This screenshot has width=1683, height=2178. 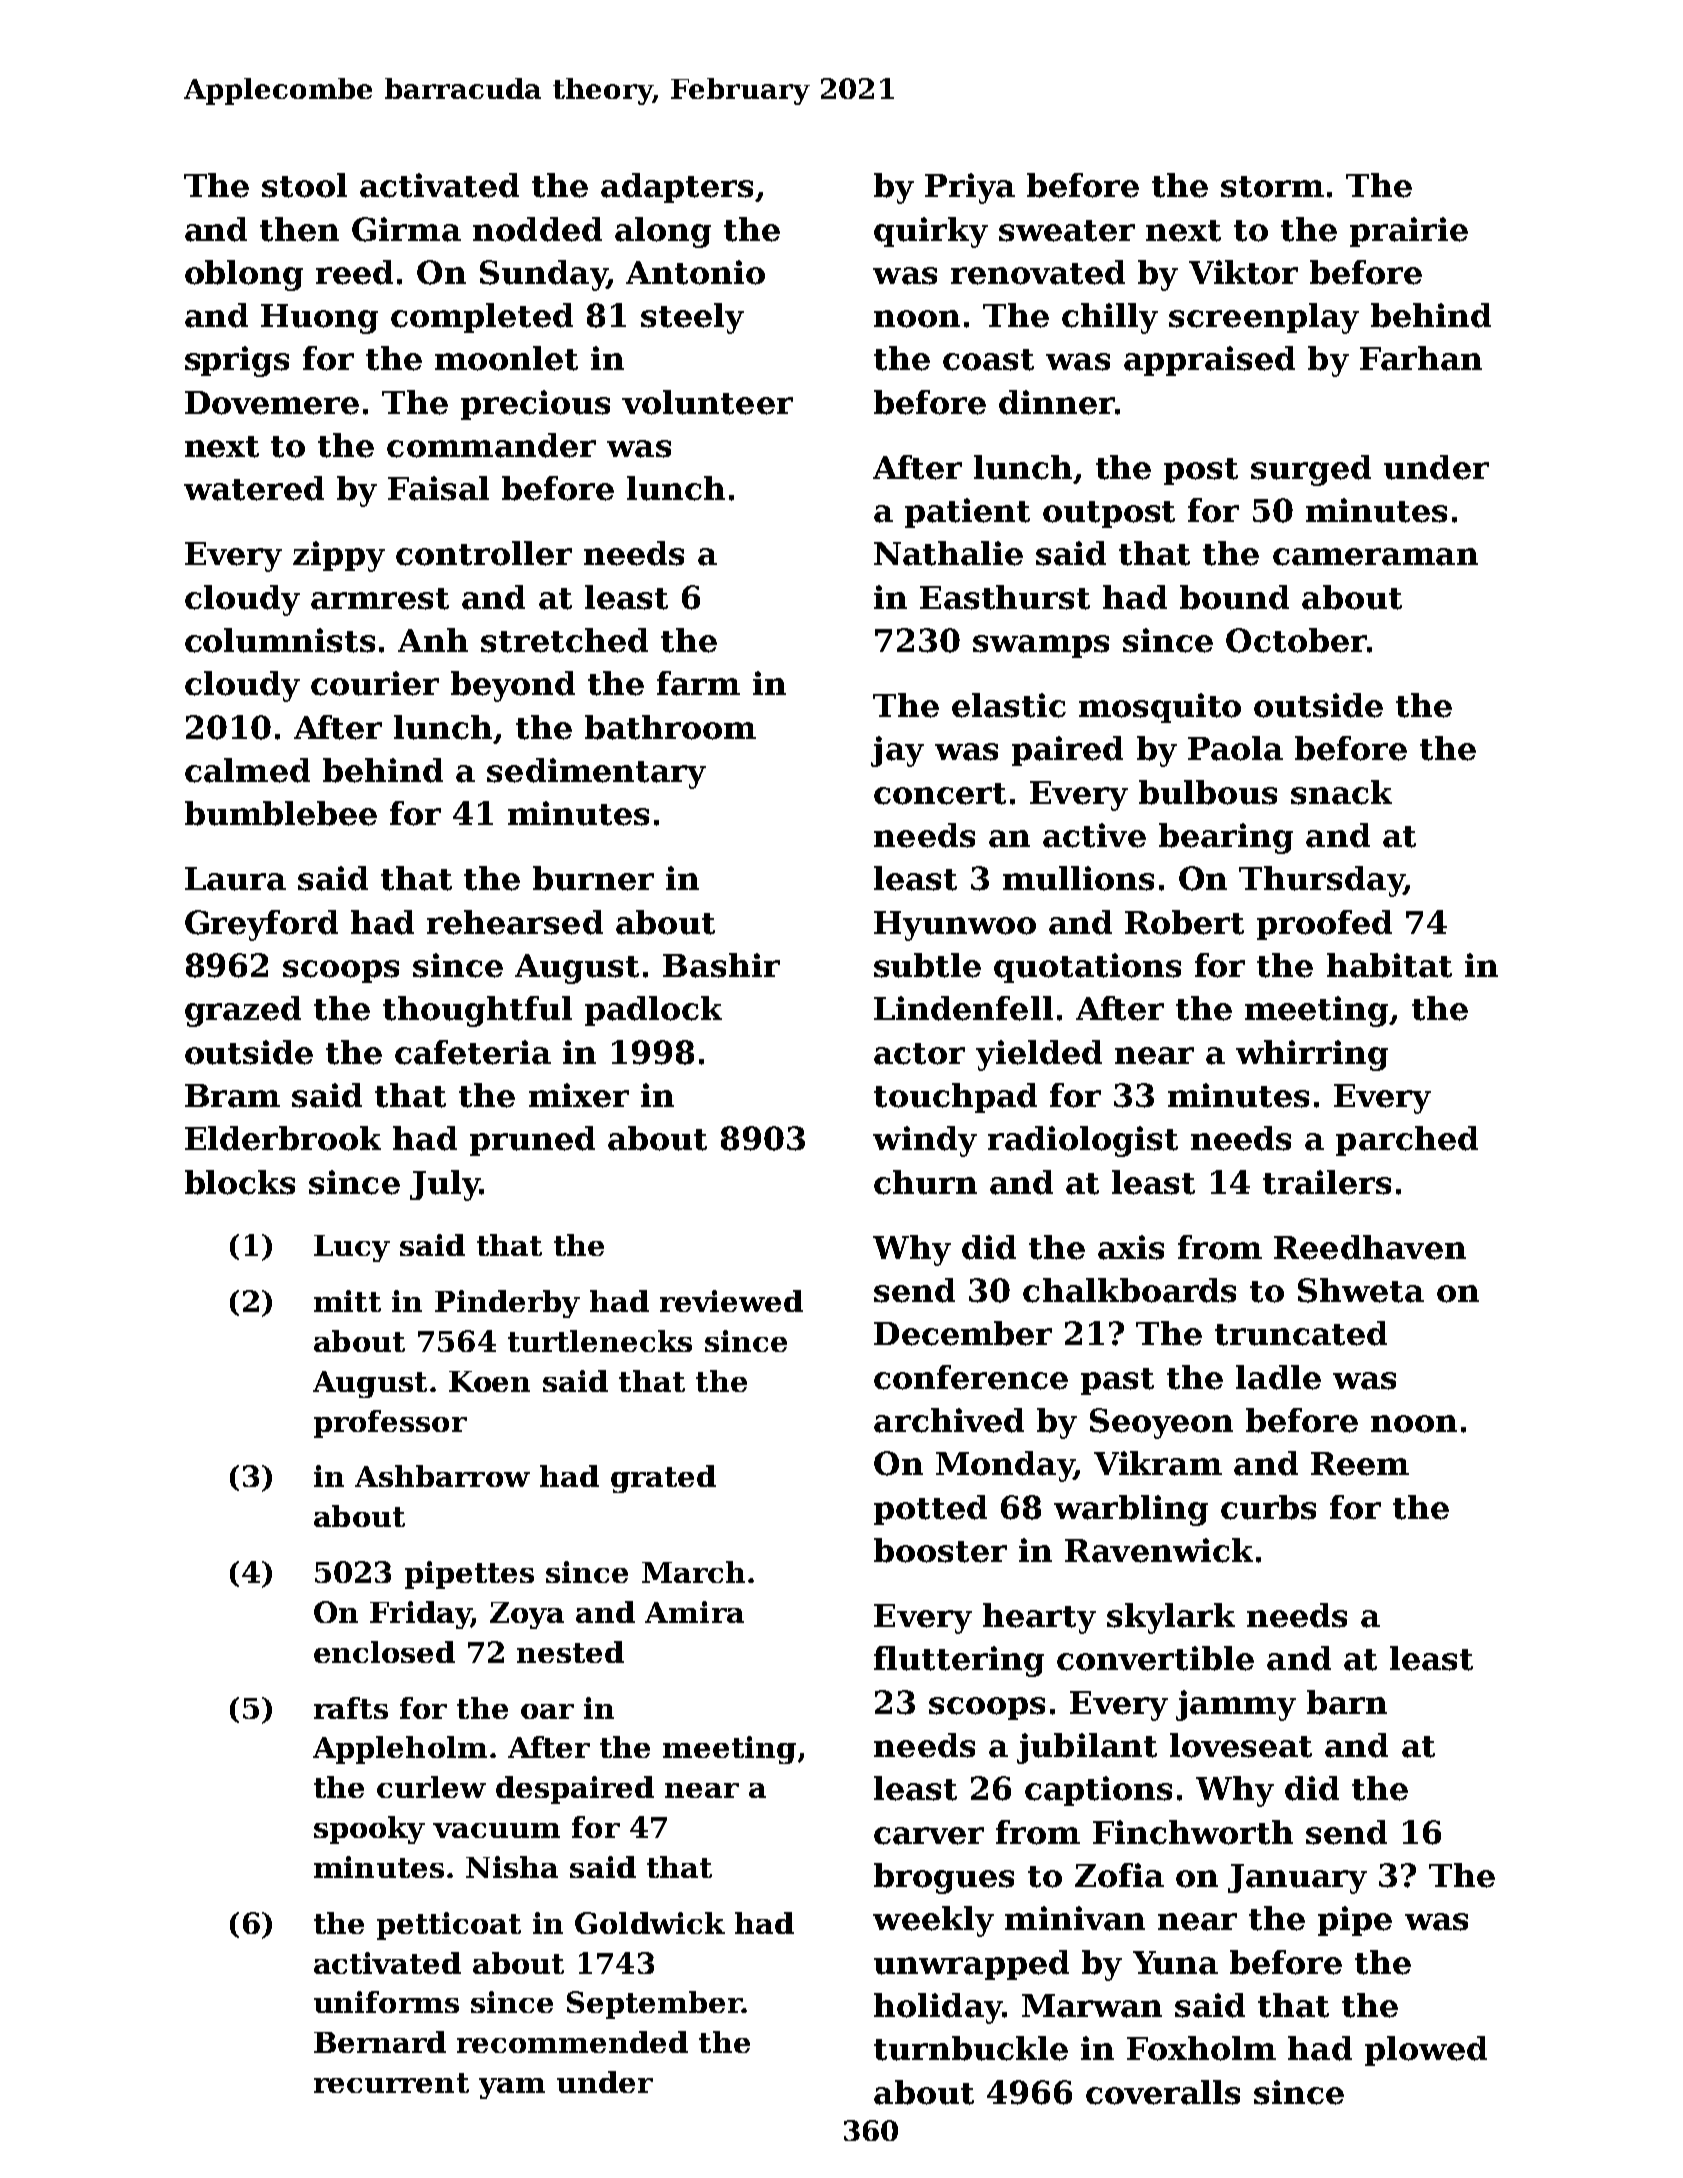 What do you see at coordinates (650, 1923) in the screenshot?
I see `Goldwick` at bounding box center [650, 1923].
